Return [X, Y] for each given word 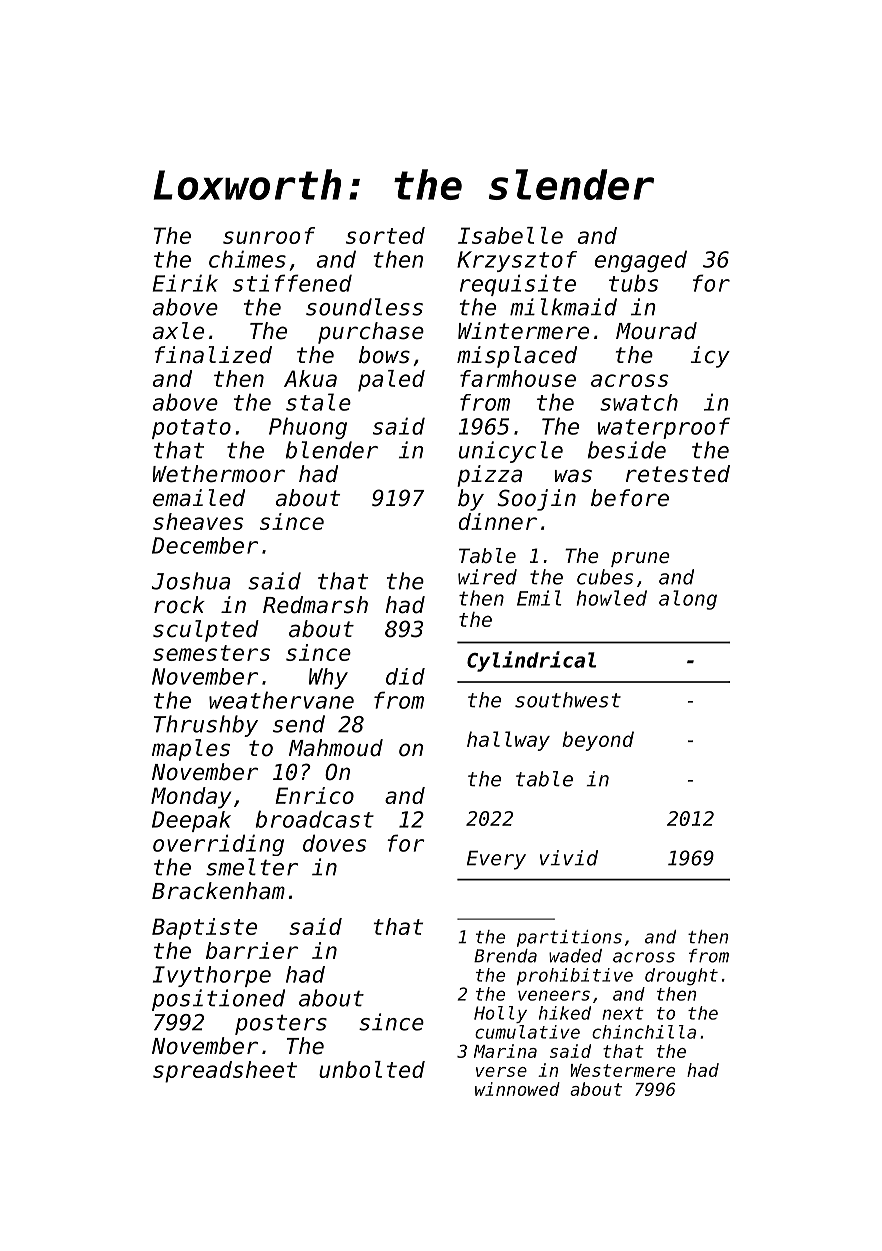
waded [575, 956]
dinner [498, 521]
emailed [199, 498]
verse [501, 1072]
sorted [385, 235]
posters [281, 1025]
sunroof [269, 235]
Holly [500, 1014]
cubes [605, 577]
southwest [568, 700]
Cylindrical [531, 661]
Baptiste [204, 929]
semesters [211, 653]
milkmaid [563, 307]
